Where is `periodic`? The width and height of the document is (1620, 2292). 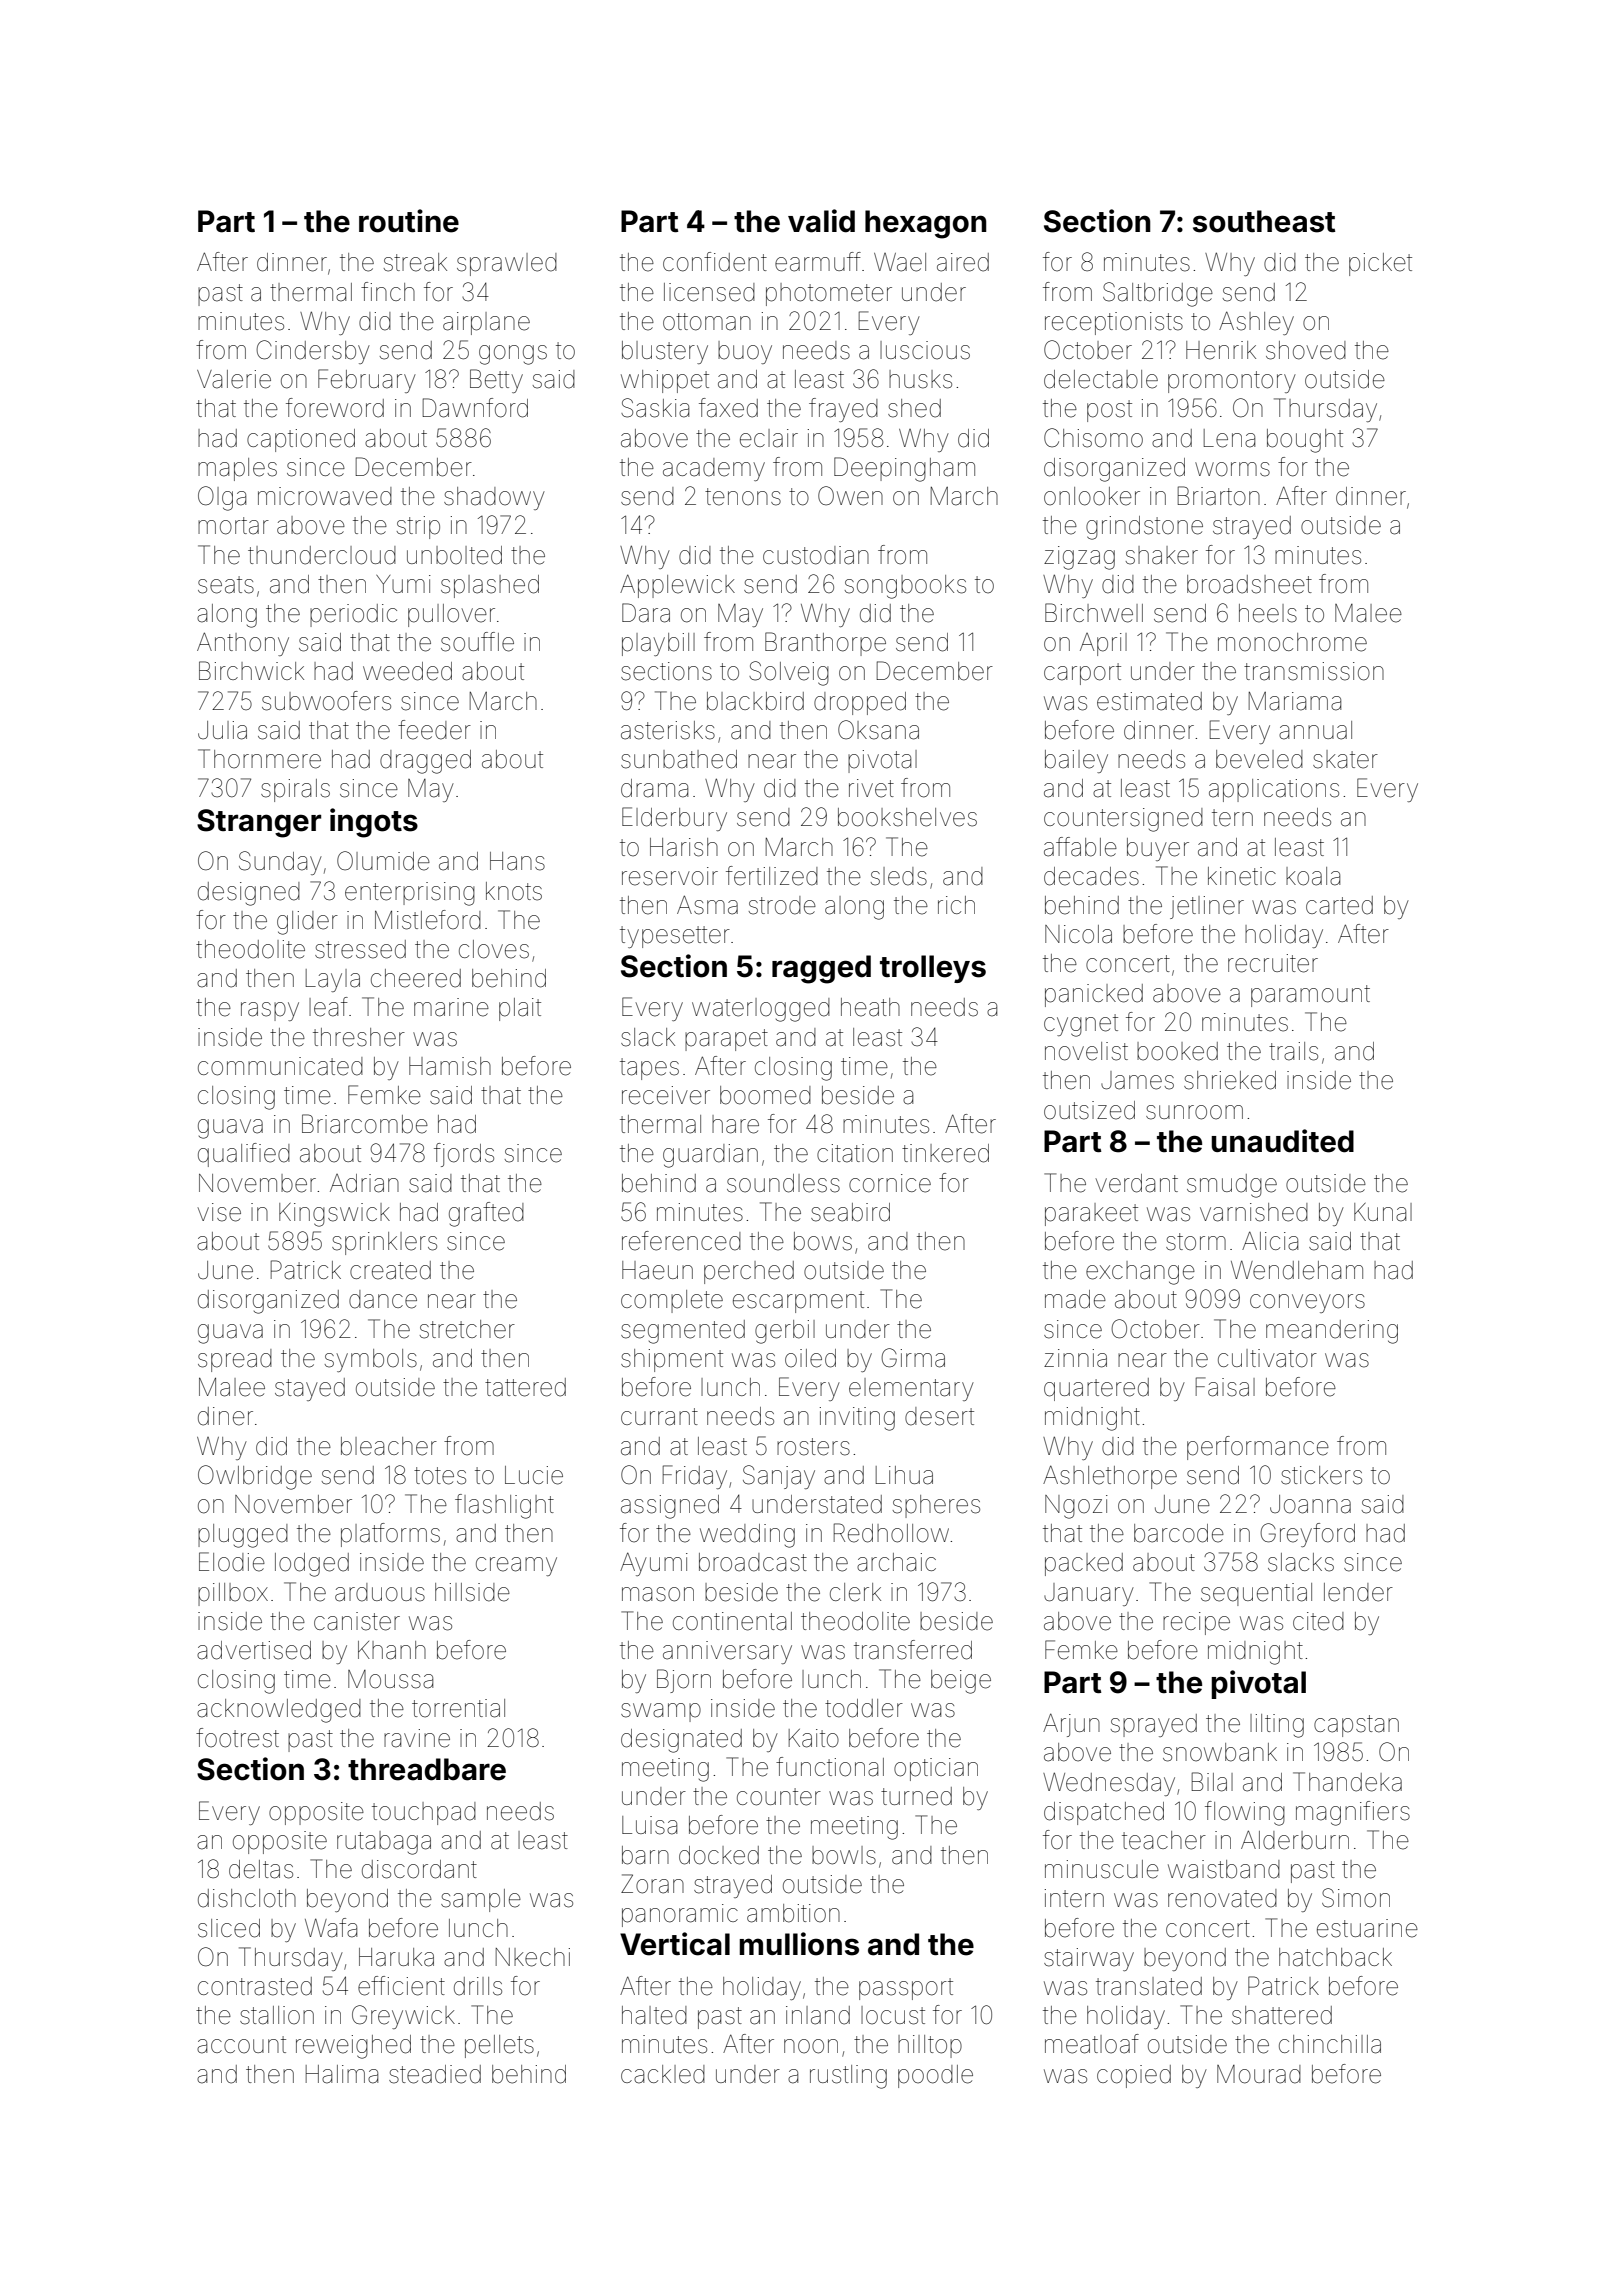
periodic is located at coordinates (353, 615).
